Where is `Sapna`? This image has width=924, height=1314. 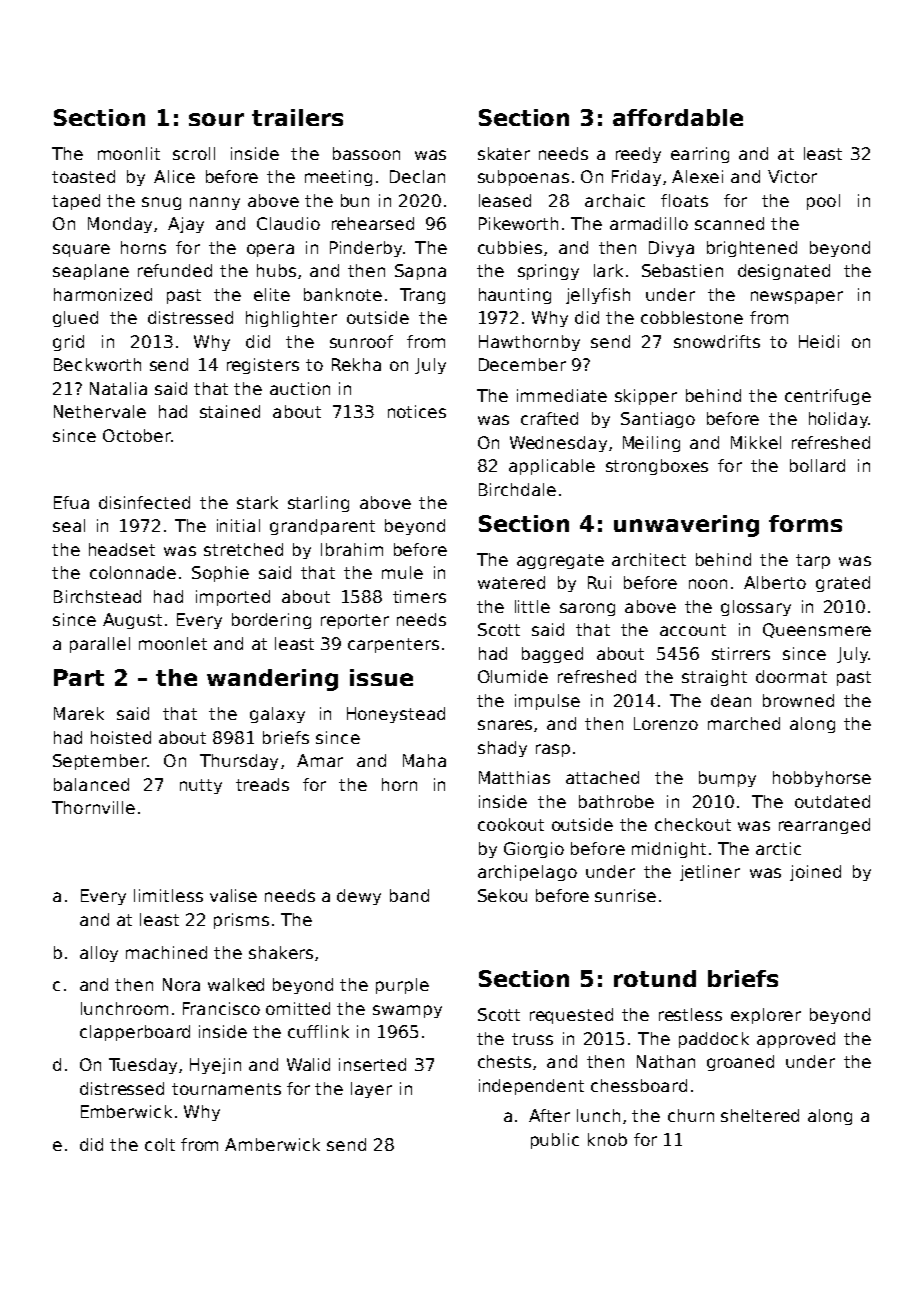 Sapna is located at coordinates (420, 272).
